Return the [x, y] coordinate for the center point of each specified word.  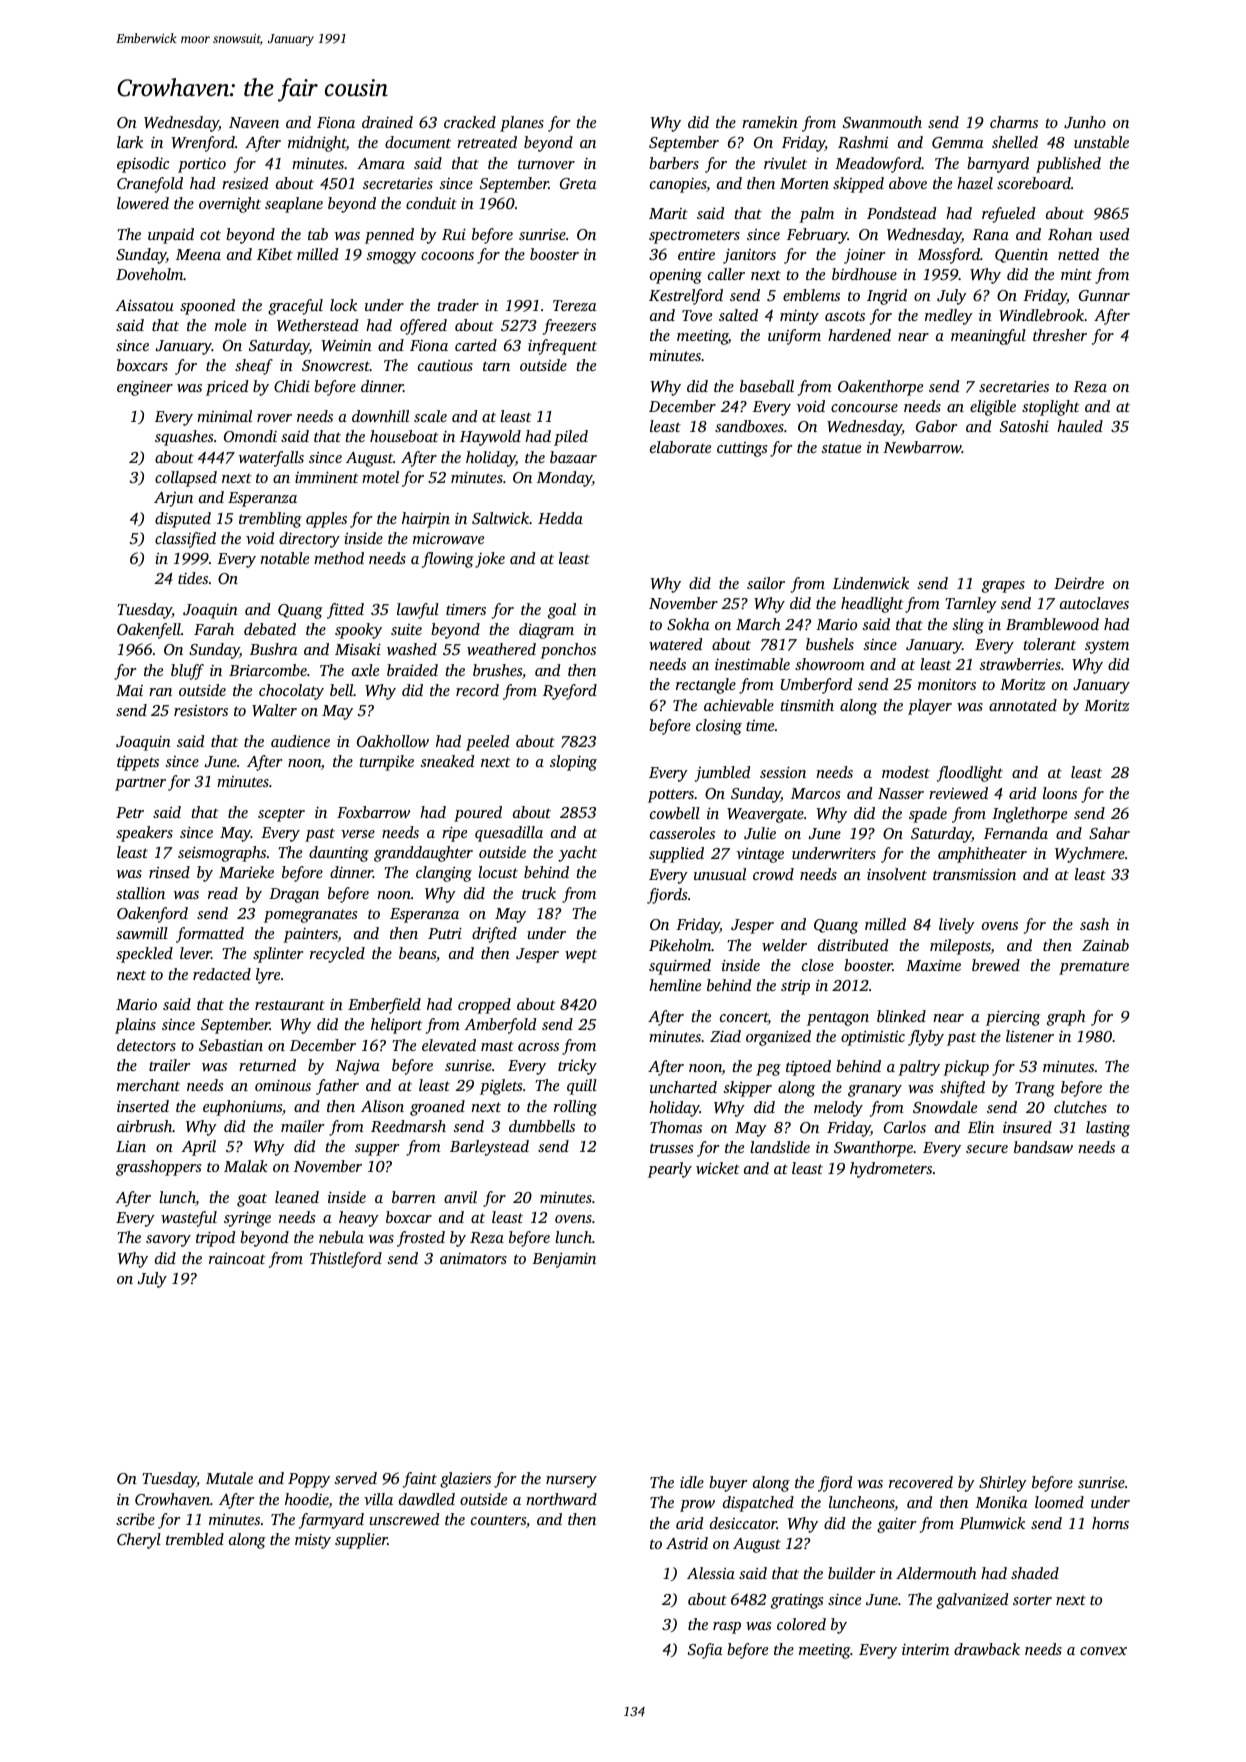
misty [313, 1541]
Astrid [687, 1543]
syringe [247, 1219]
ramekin [770, 122]
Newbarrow [922, 447]
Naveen [254, 122]
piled [571, 438]
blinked [901, 1016]
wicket [717, 1168]
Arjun [173, 499]
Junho [1085, 122]
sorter [1032, 1600]
